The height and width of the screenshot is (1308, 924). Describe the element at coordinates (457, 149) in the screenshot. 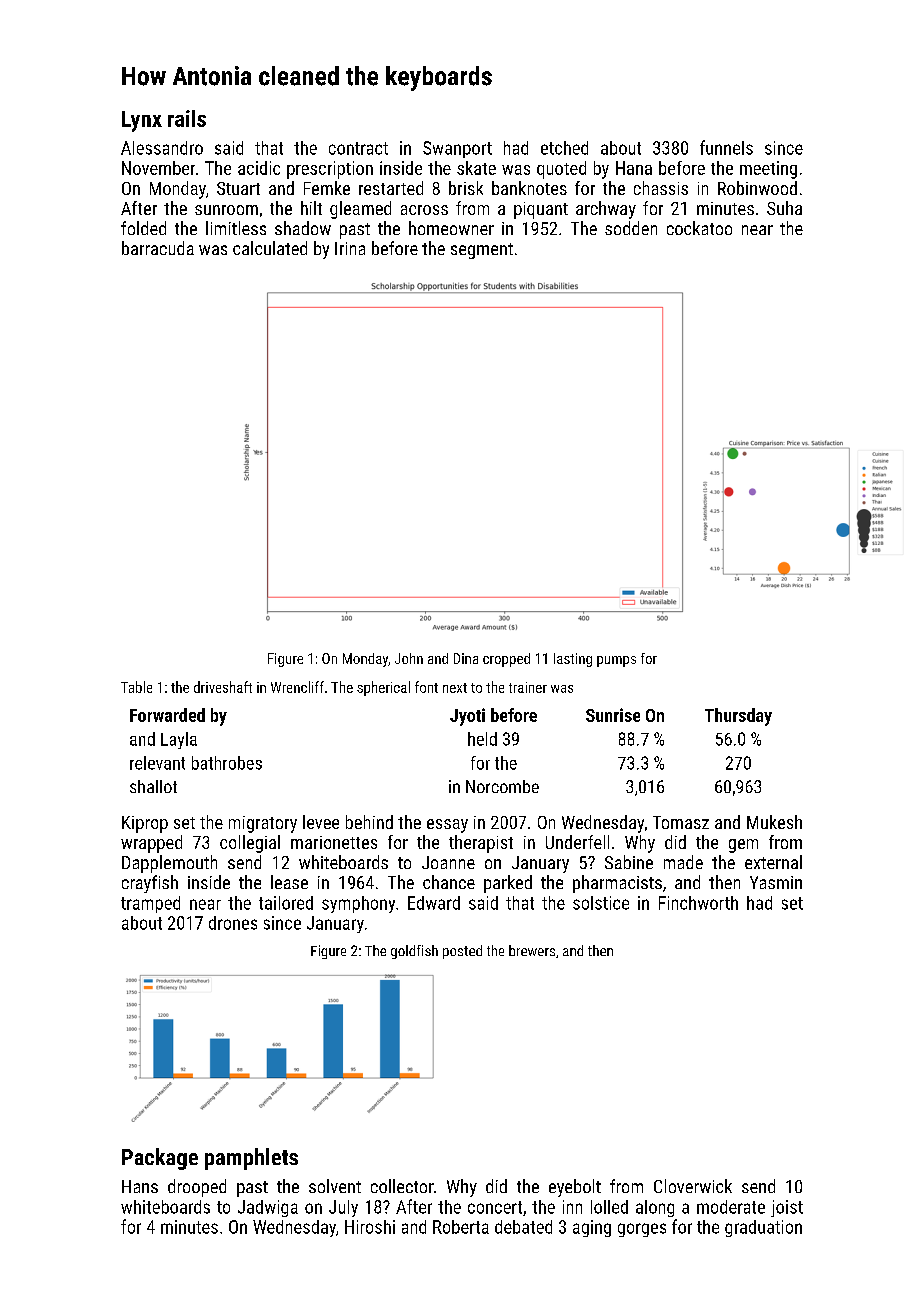

I see `Swanport` at that location.
